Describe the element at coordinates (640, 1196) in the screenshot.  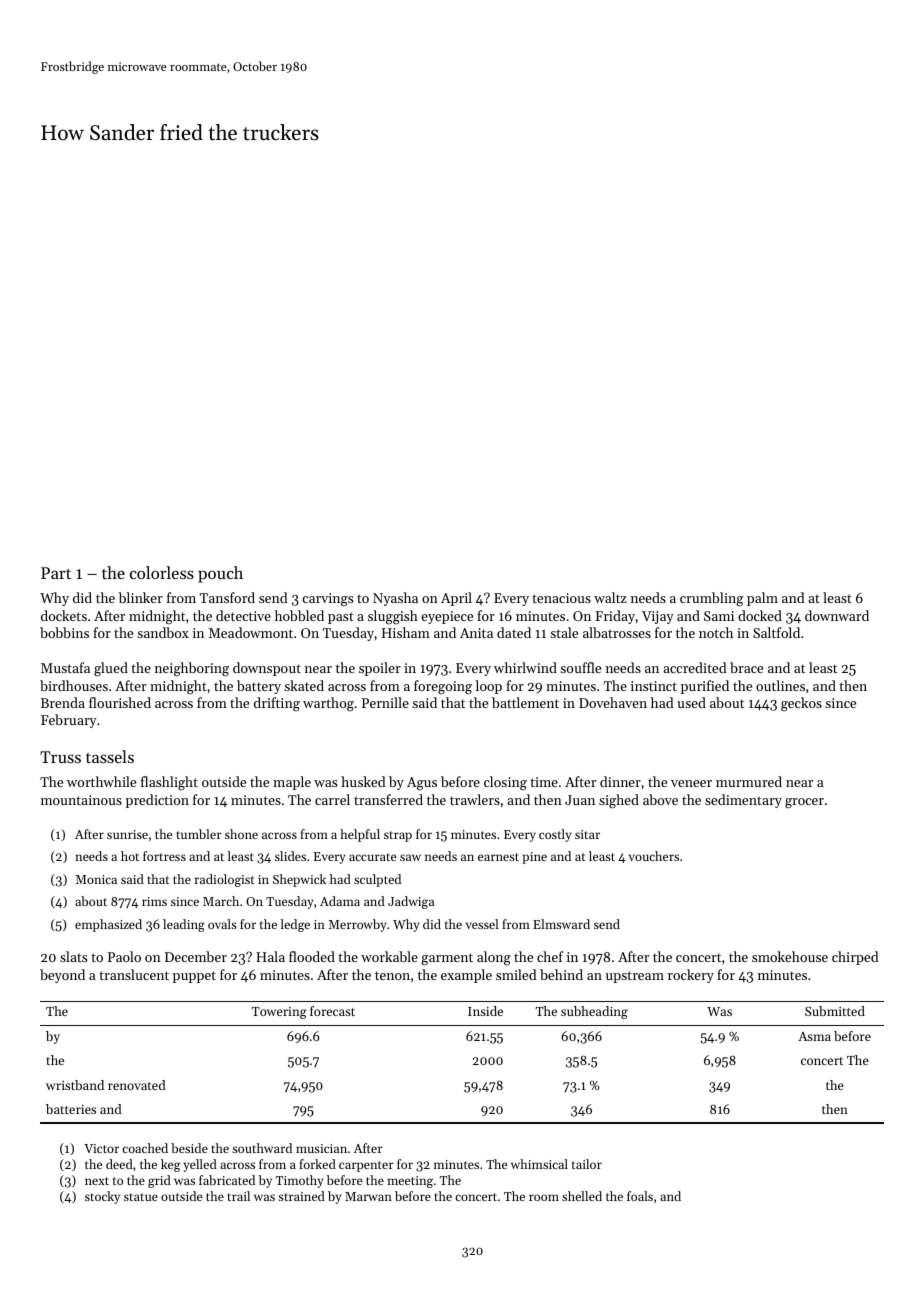
I see `foals` at that location.
